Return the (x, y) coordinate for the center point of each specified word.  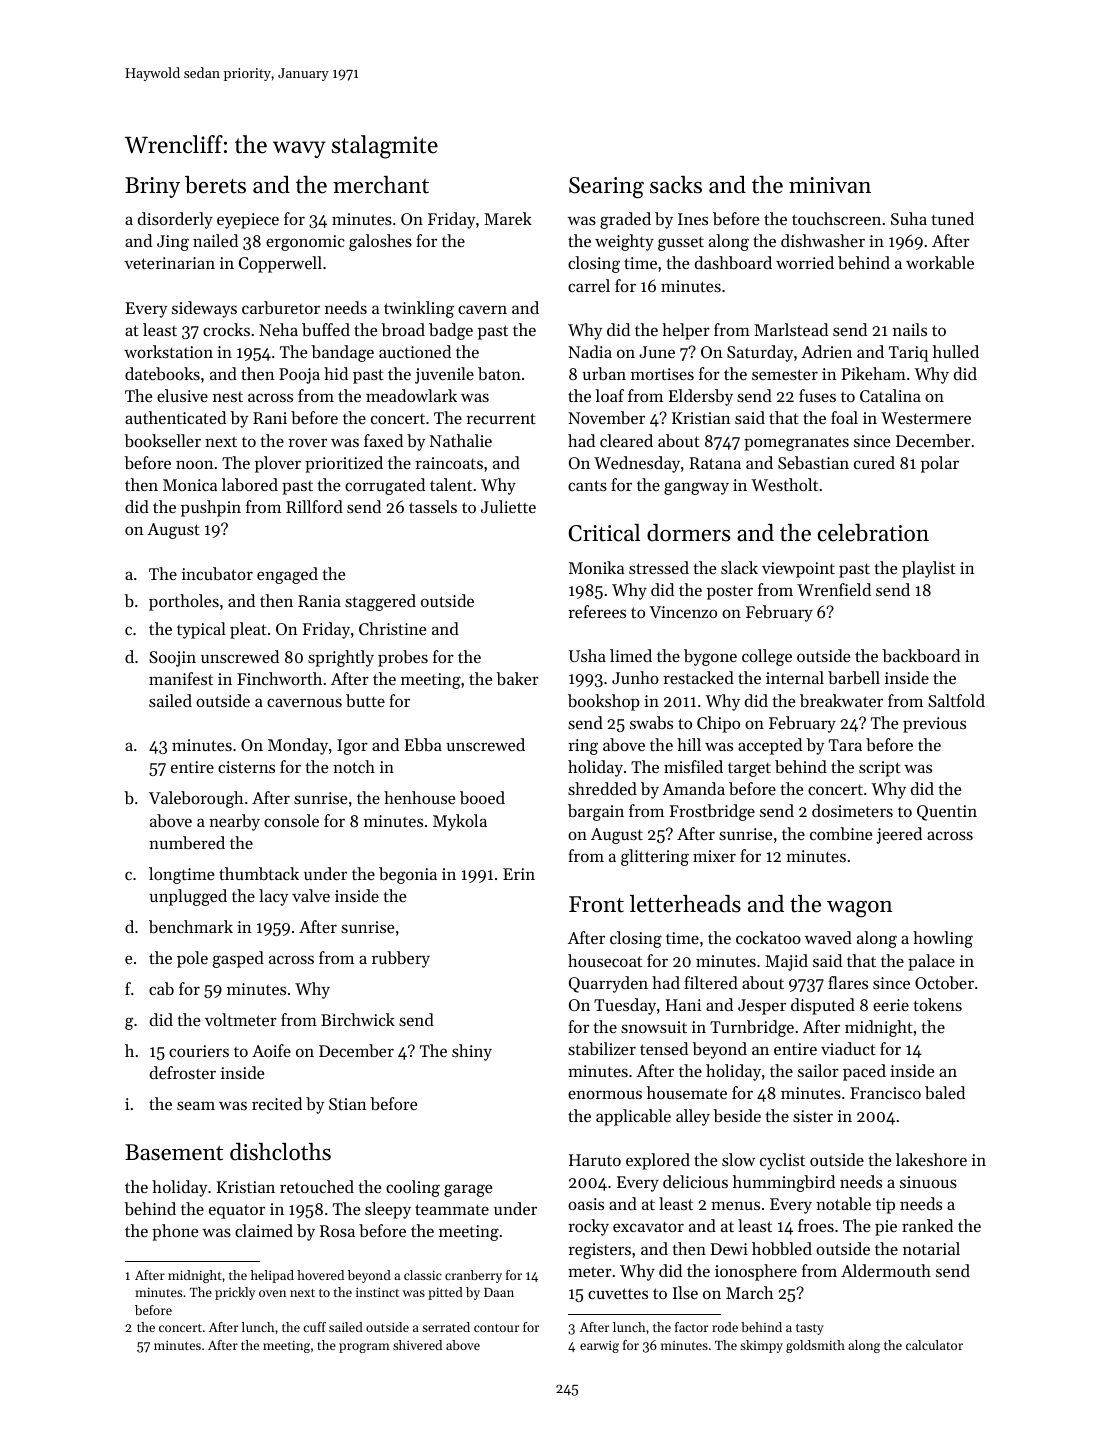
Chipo (718, 724)
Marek (508, 218)
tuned (952, 218)
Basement (174, 1152)
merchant (381, 185)
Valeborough (196, 799)
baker (517, 678)
